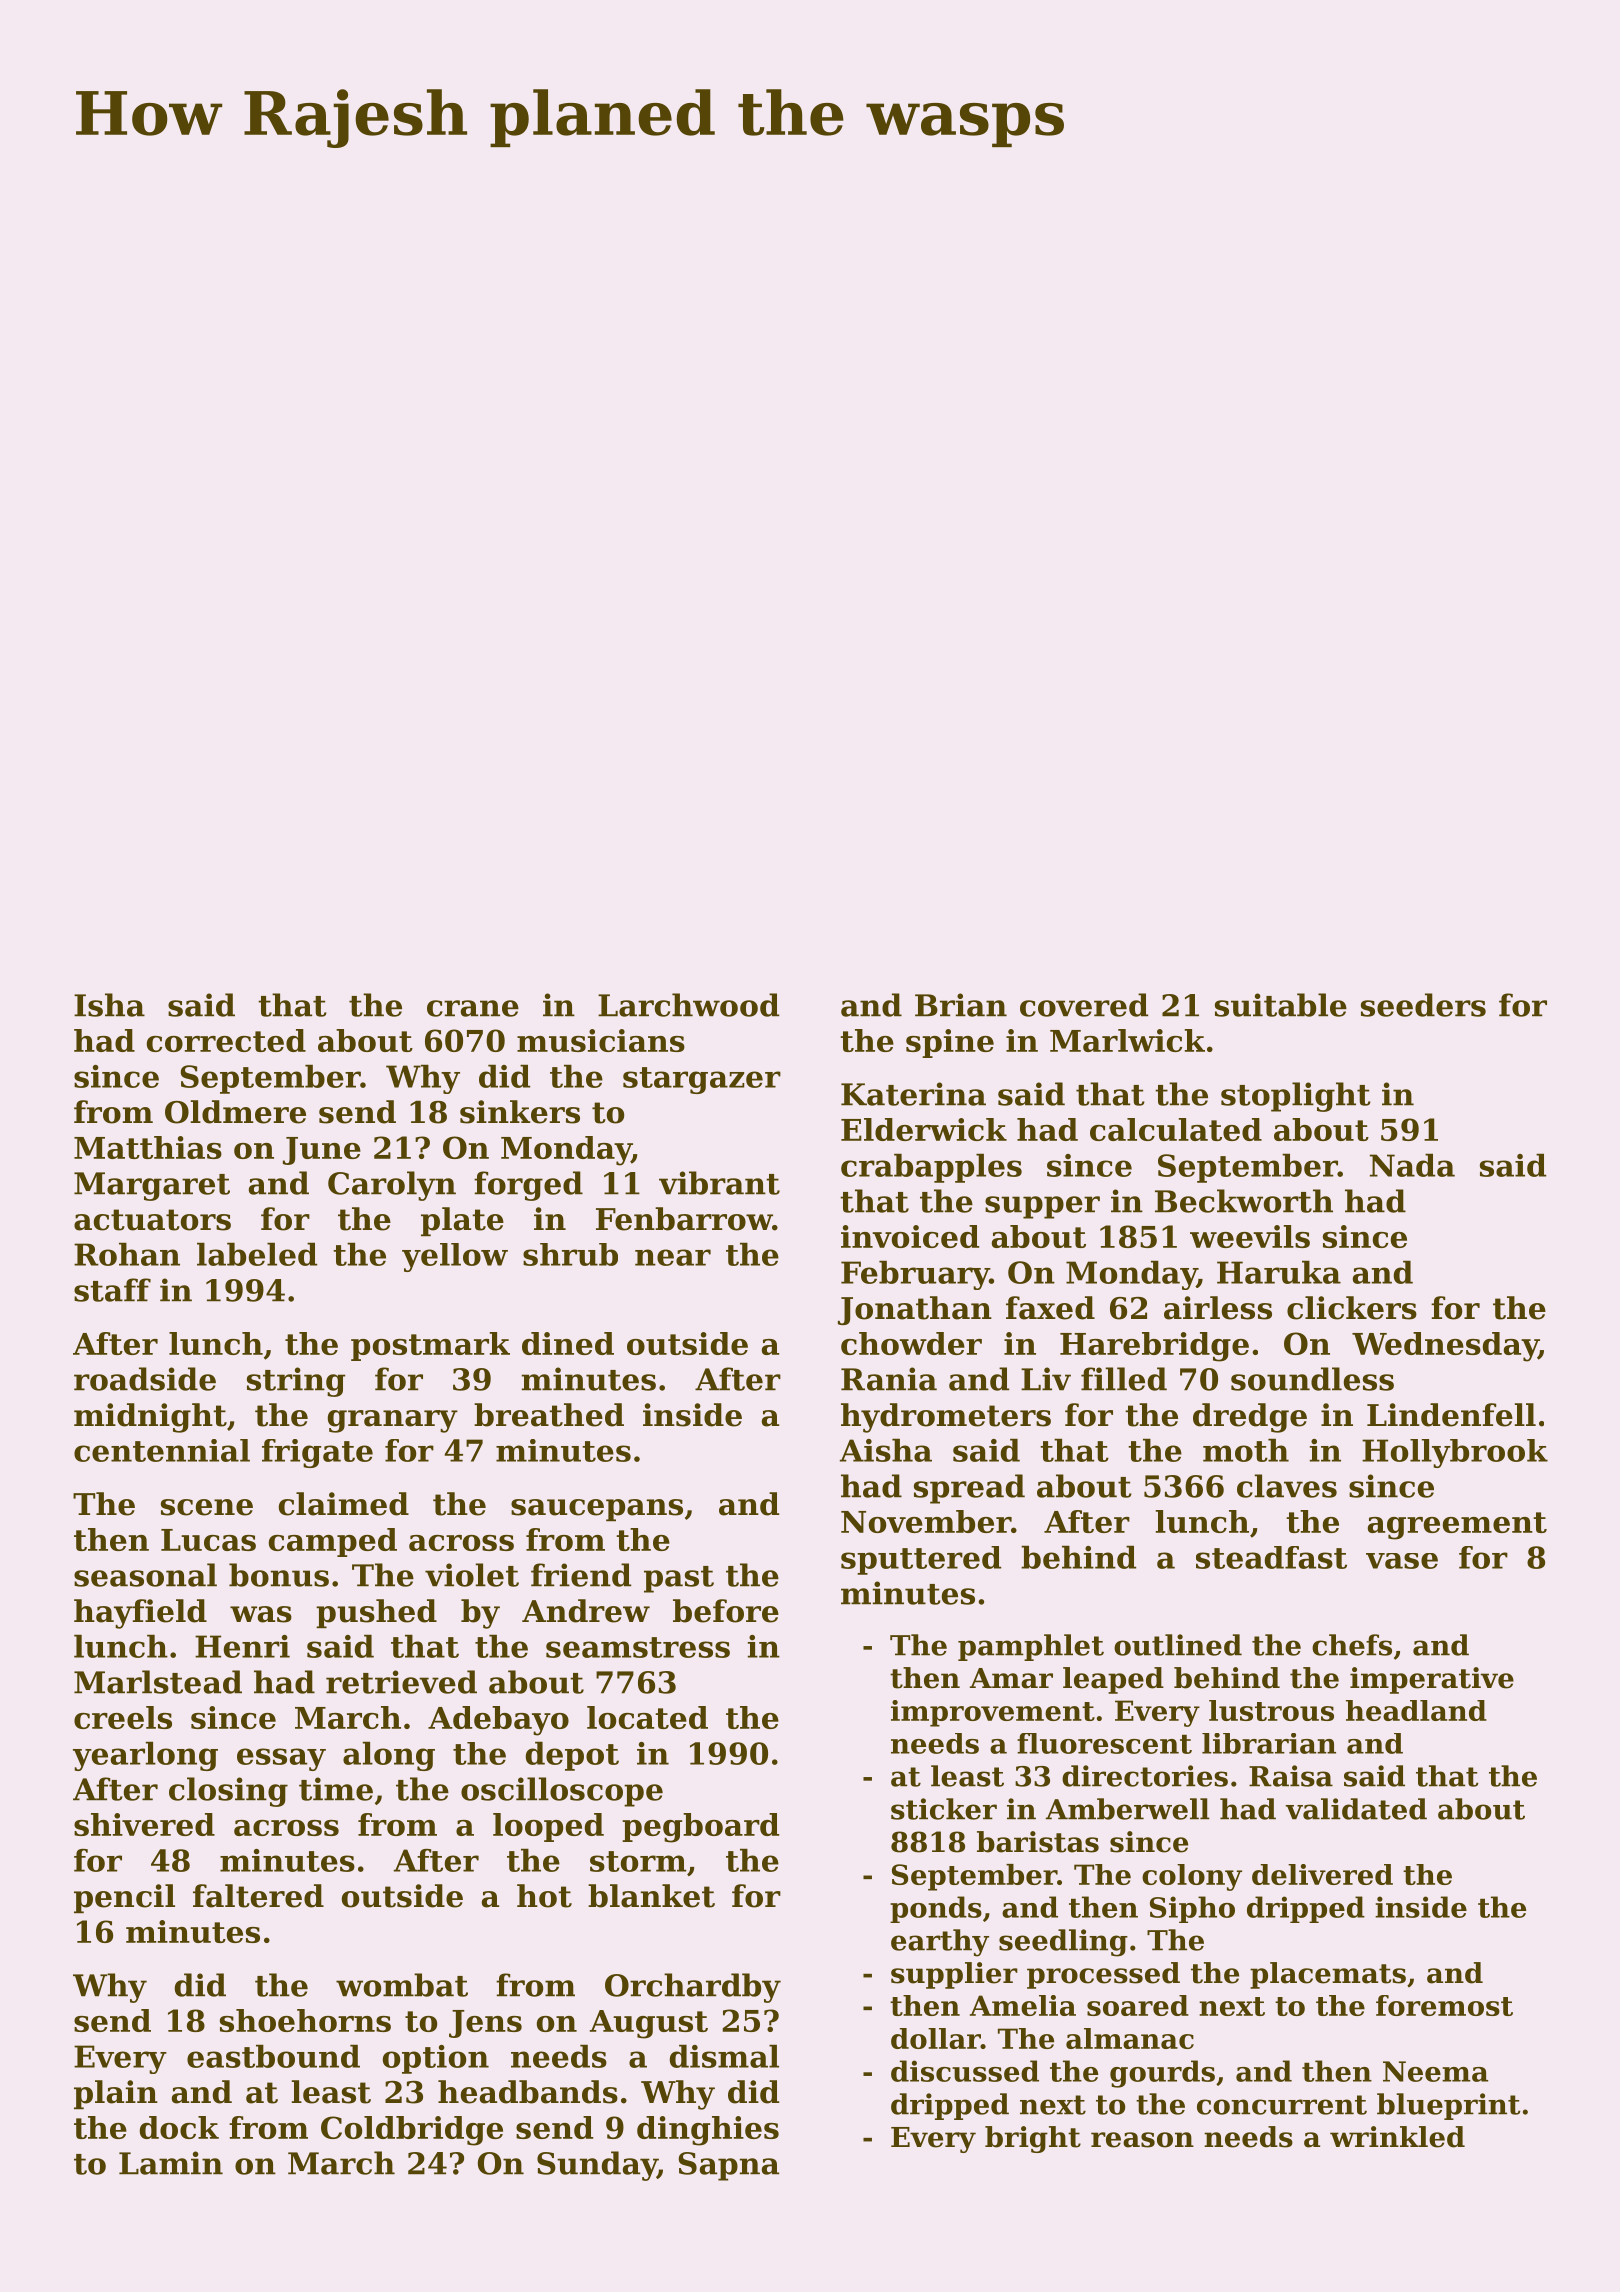  Describe the element at coordinates (1423, 1005) in the screenshot. I see `seeders` at that location.
